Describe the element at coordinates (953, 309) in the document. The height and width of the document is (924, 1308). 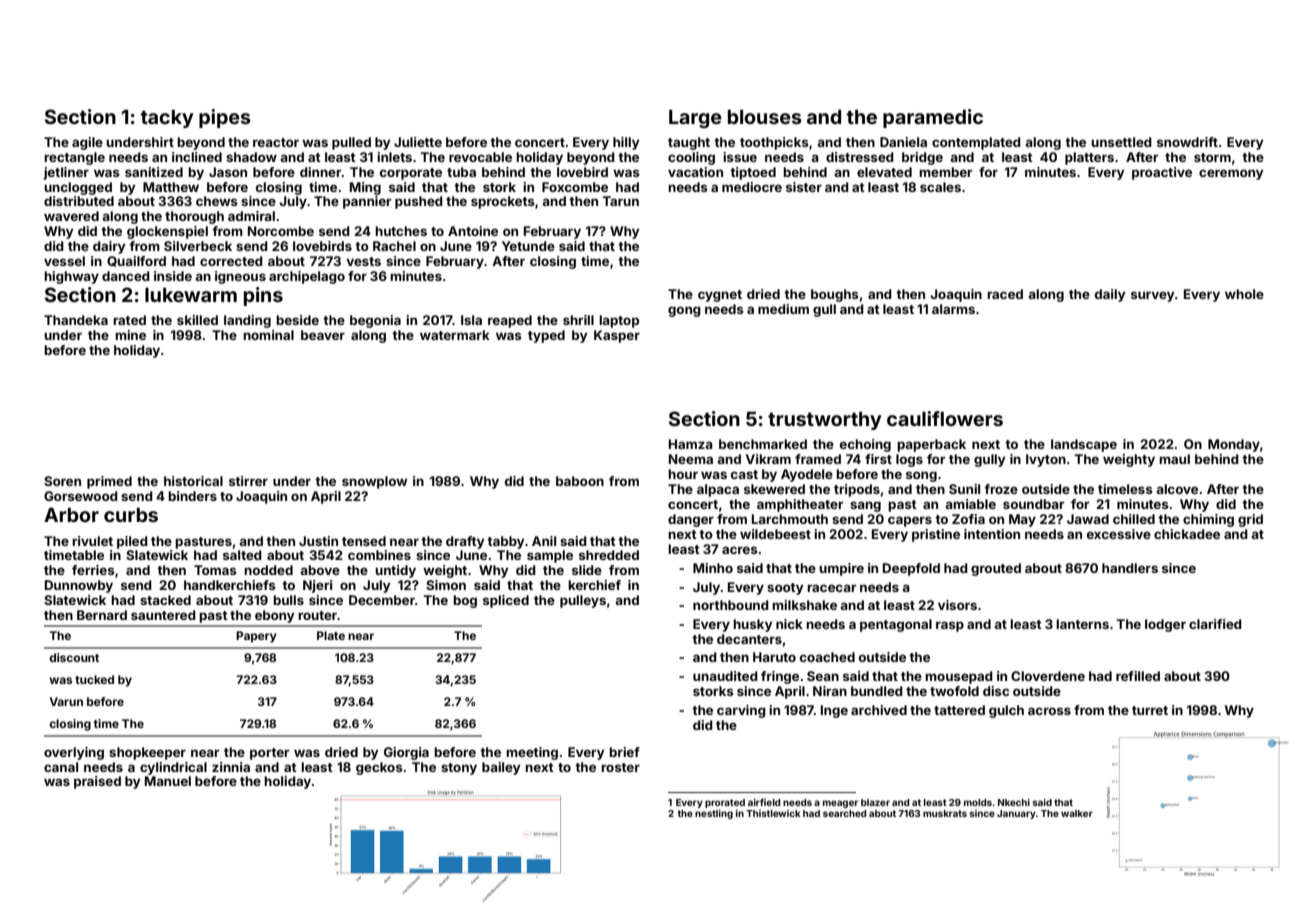
I see `alarms` at that location.
